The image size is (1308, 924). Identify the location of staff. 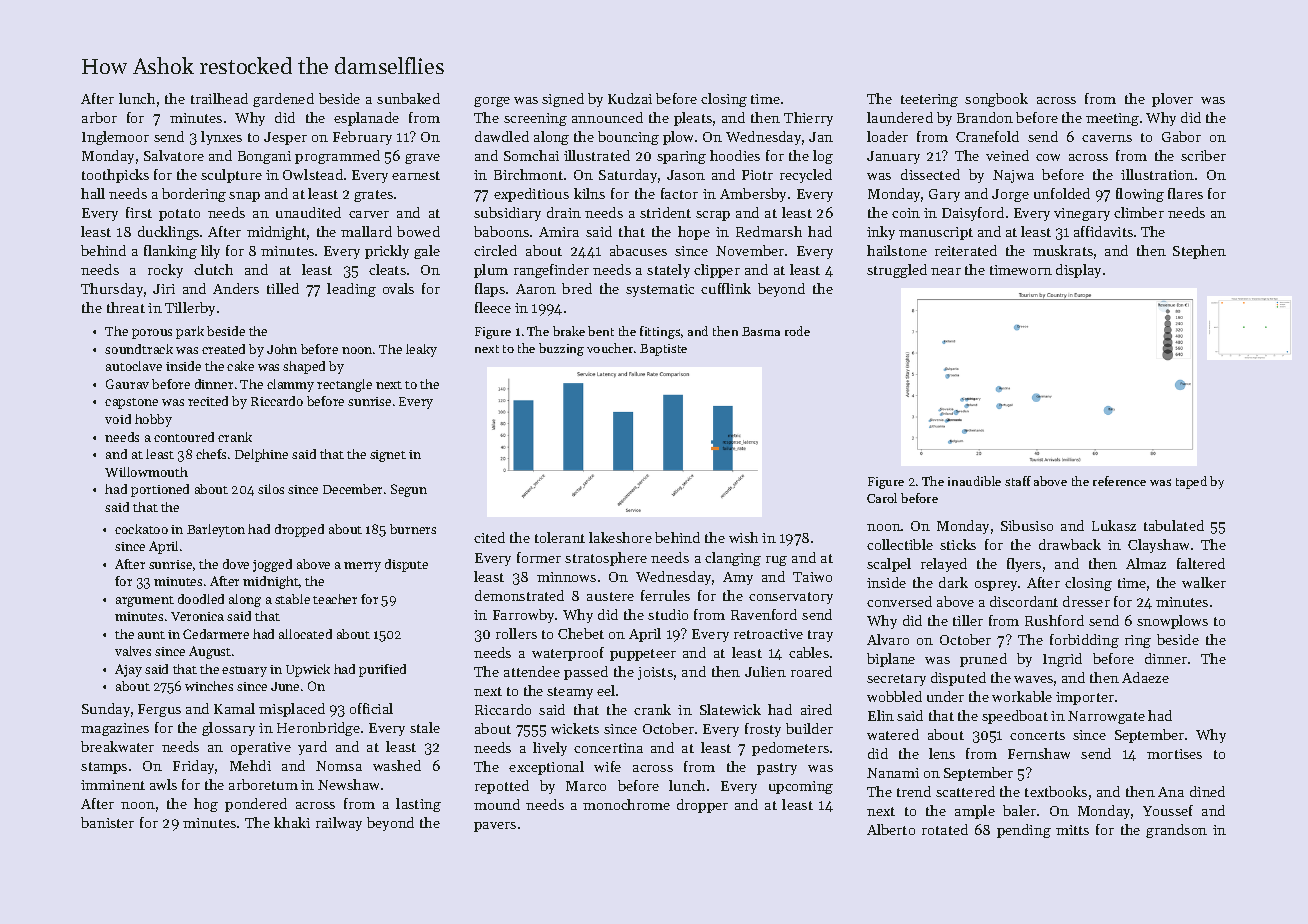
(1018, 481).
